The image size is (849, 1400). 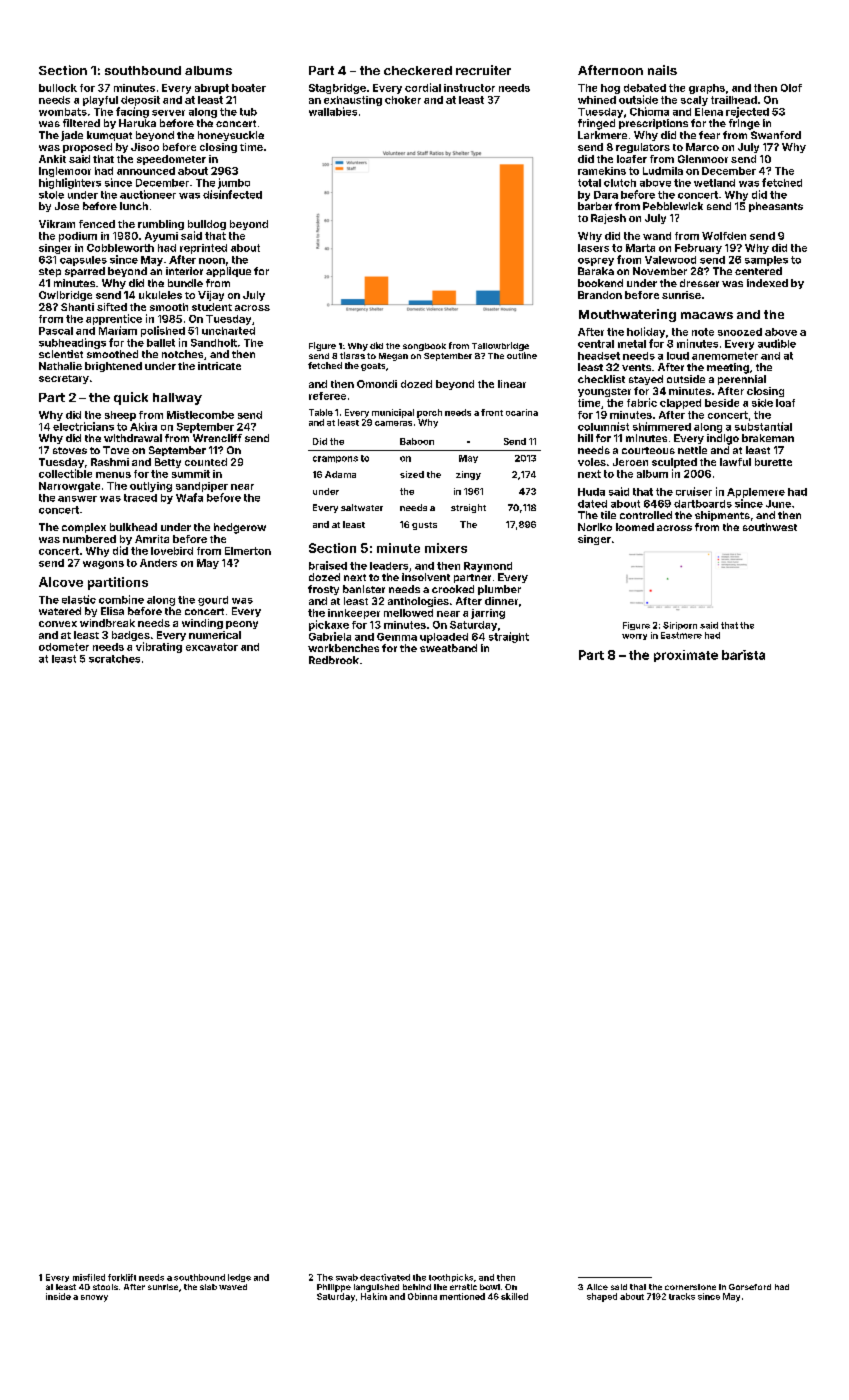 What do you see at coordinates (743, 655) in the image?
I see `barista` at bounding box center [743, 655].
